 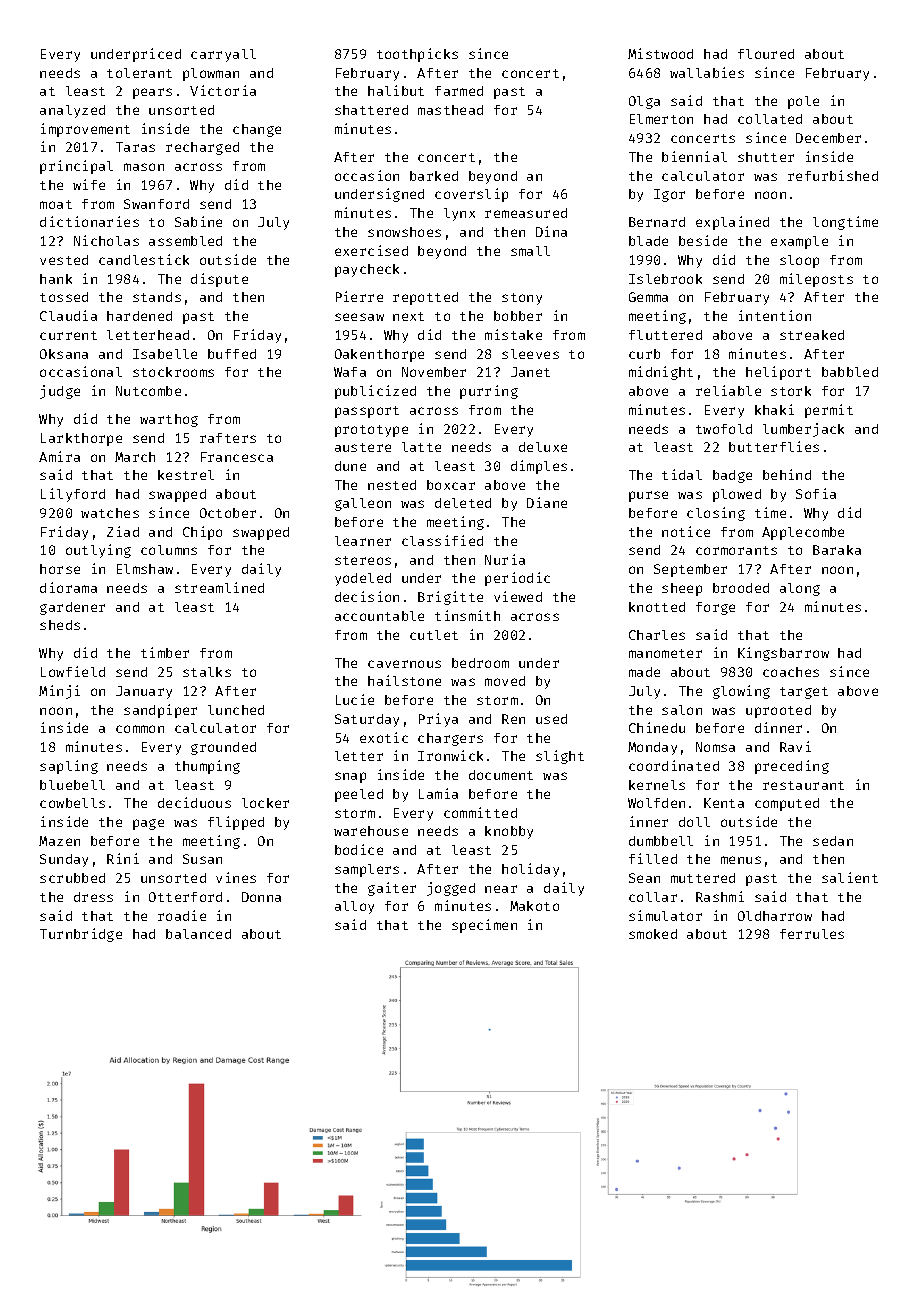 I want to click on Mistwood, so click(x=660, y=53).
